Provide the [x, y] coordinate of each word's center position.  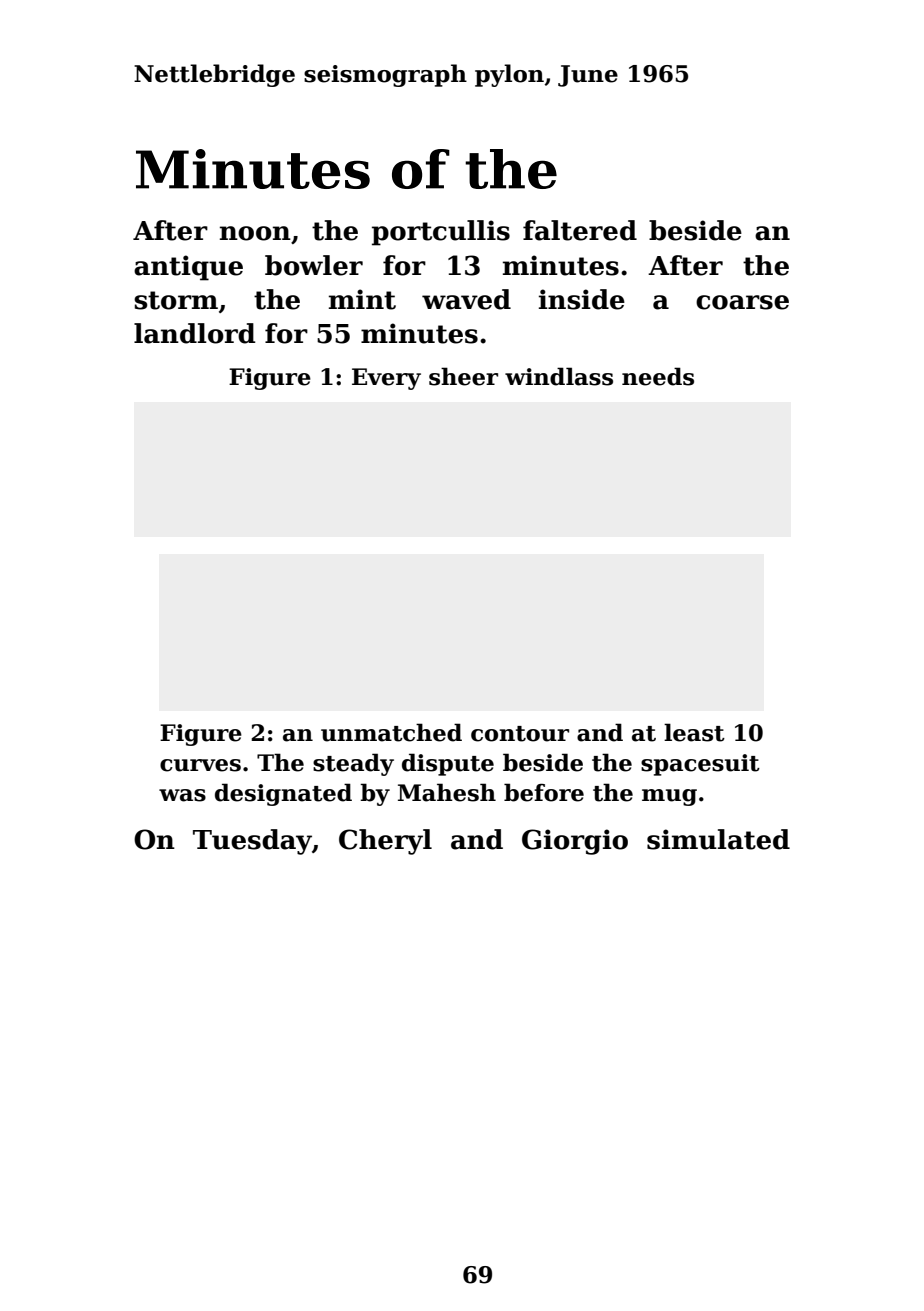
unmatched [391, 732]
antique [188, 268]
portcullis [441, 233]
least [694, 732]
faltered [580, 230]
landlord [195, 333]
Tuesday [252, 842]
